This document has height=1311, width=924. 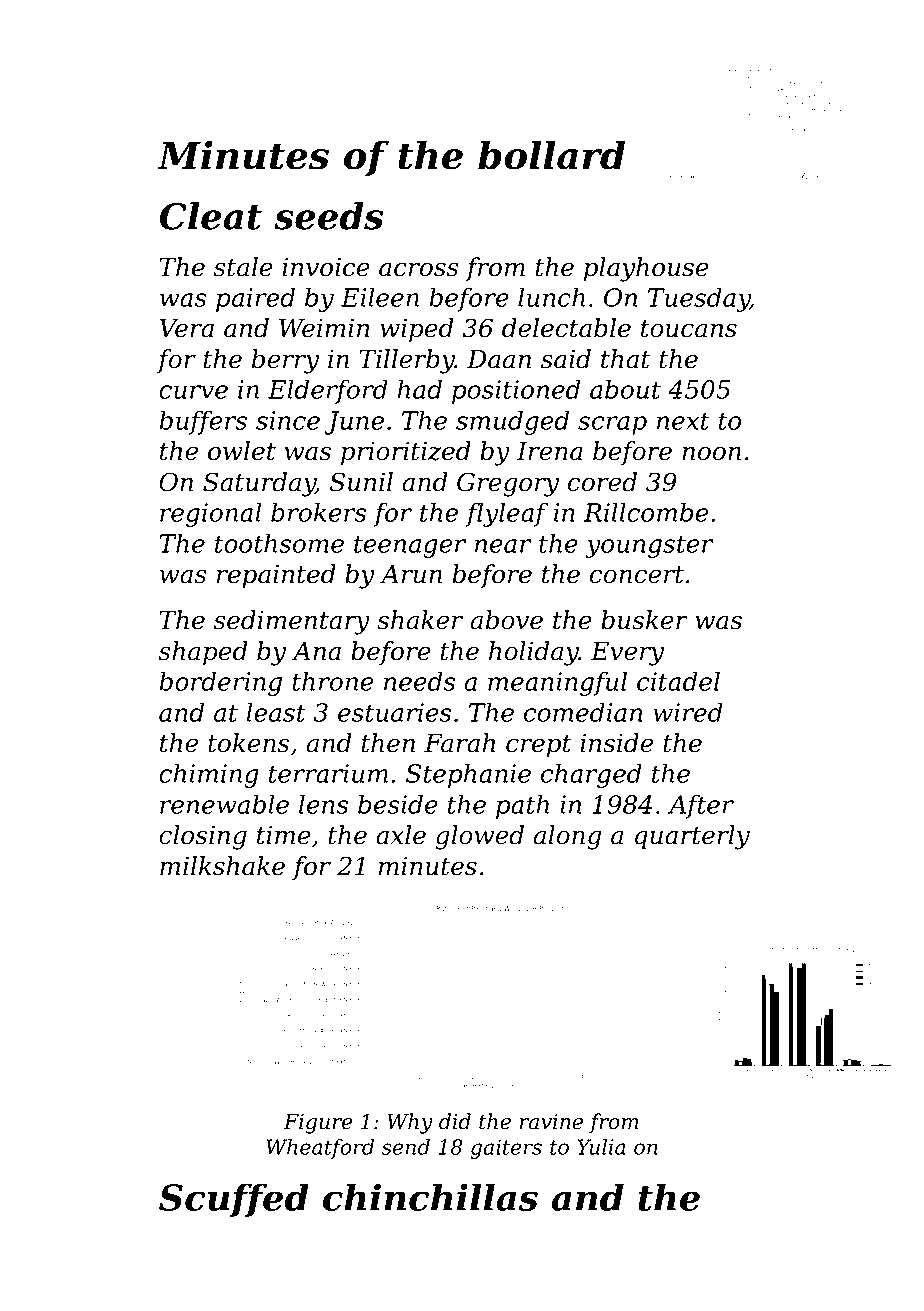 What do you see at coordinates (512, 422) in the document?
I see `smudged` at bounding box center [512, 422].
